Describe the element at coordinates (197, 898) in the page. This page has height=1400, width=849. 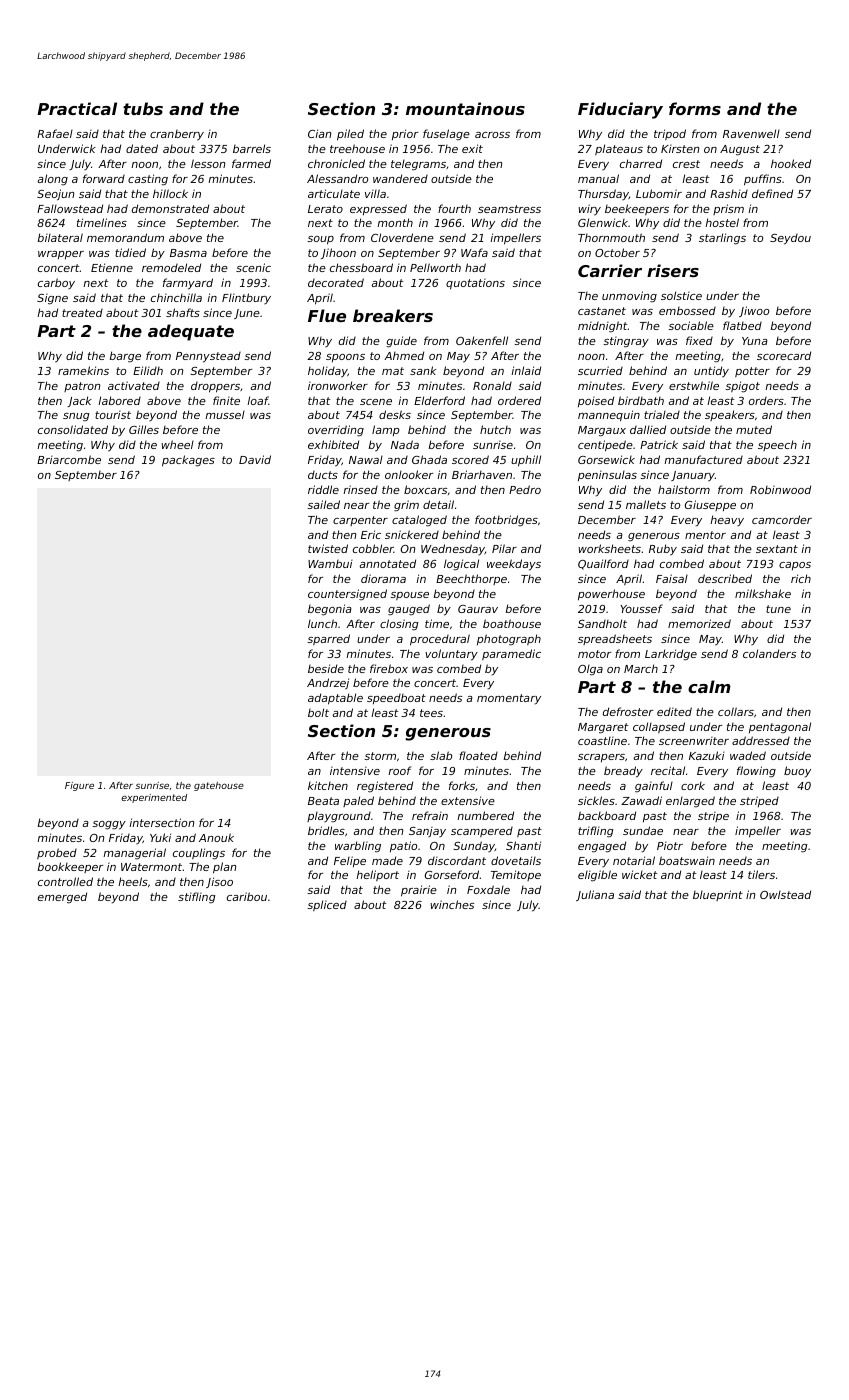
I see `stifling` at that location.
